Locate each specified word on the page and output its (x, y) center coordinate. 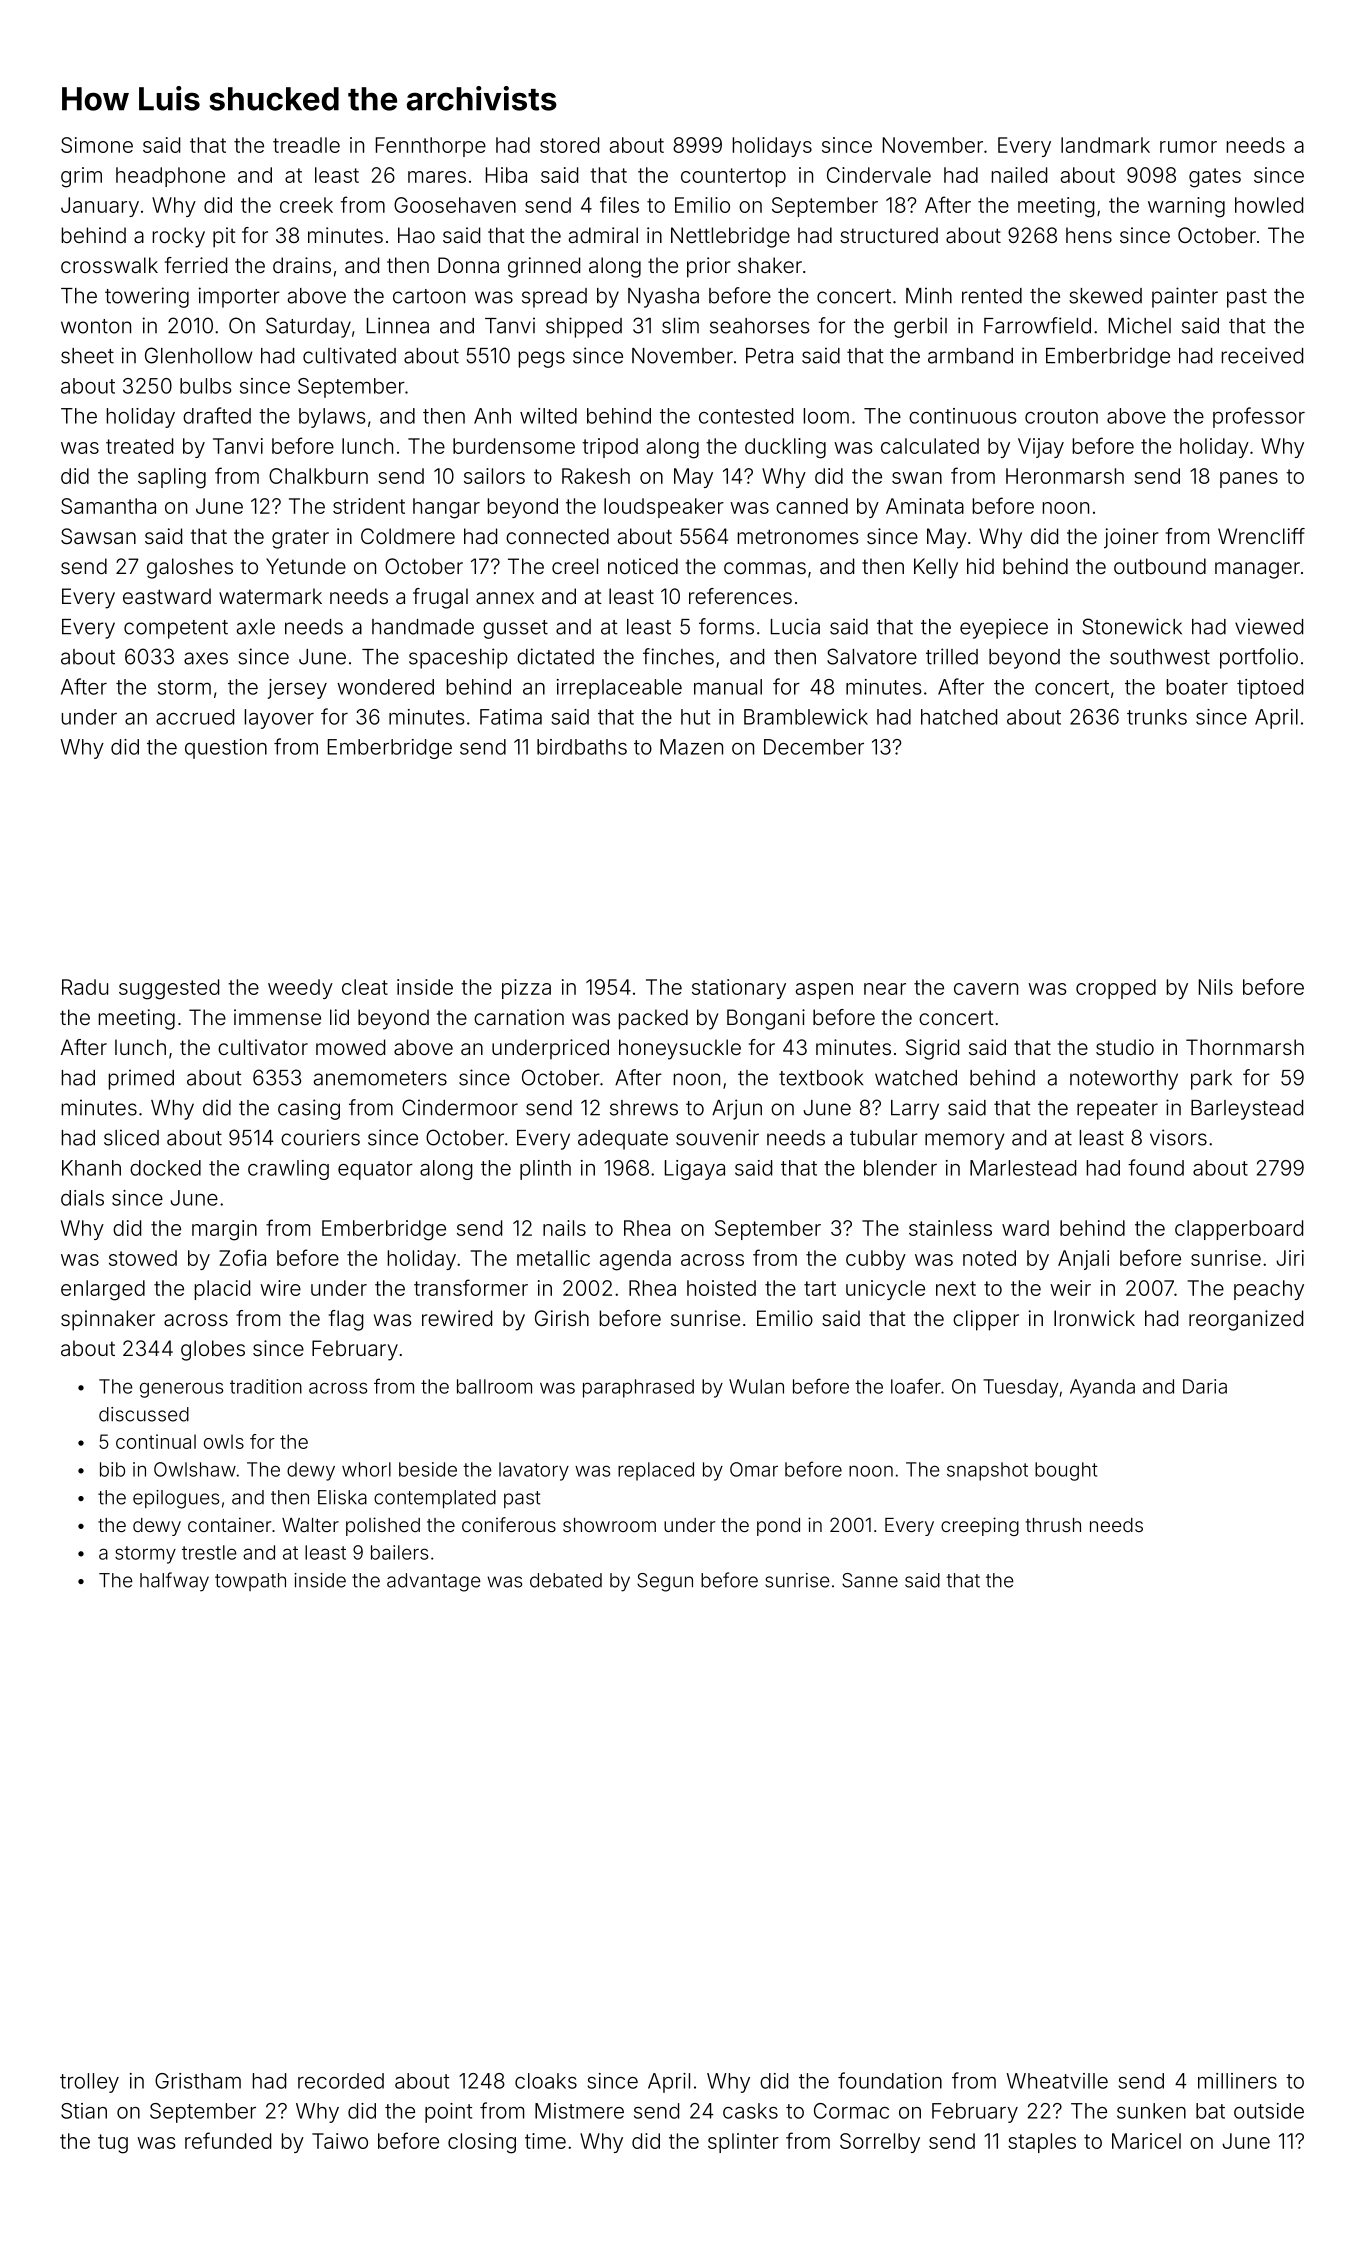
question (226, 749)
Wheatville (1057, 2081)
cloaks (546, 2081)
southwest (1160, 657)
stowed (143, 1258)
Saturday (308, 327)
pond (778, 1527)
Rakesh (596, 476)
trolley (89, 2083)
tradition (266, 1386)
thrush (1053, 1525)
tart (820, 1288)
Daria (1205, 1386)
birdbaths (582, 747)
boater (1197, 687)
